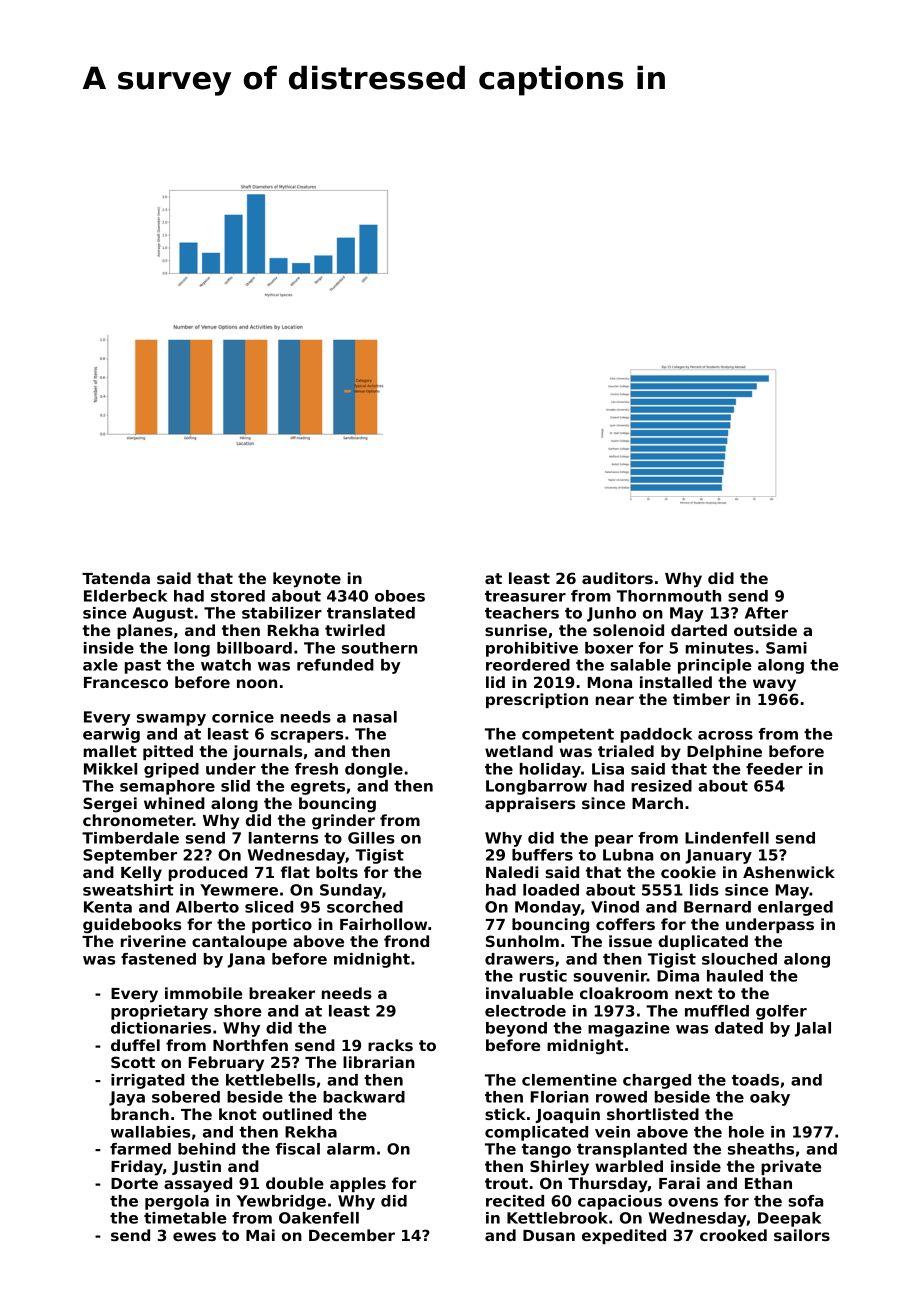 The height and width of the page is (1314, 924). I want to click on billboard, so click(254, 648).
